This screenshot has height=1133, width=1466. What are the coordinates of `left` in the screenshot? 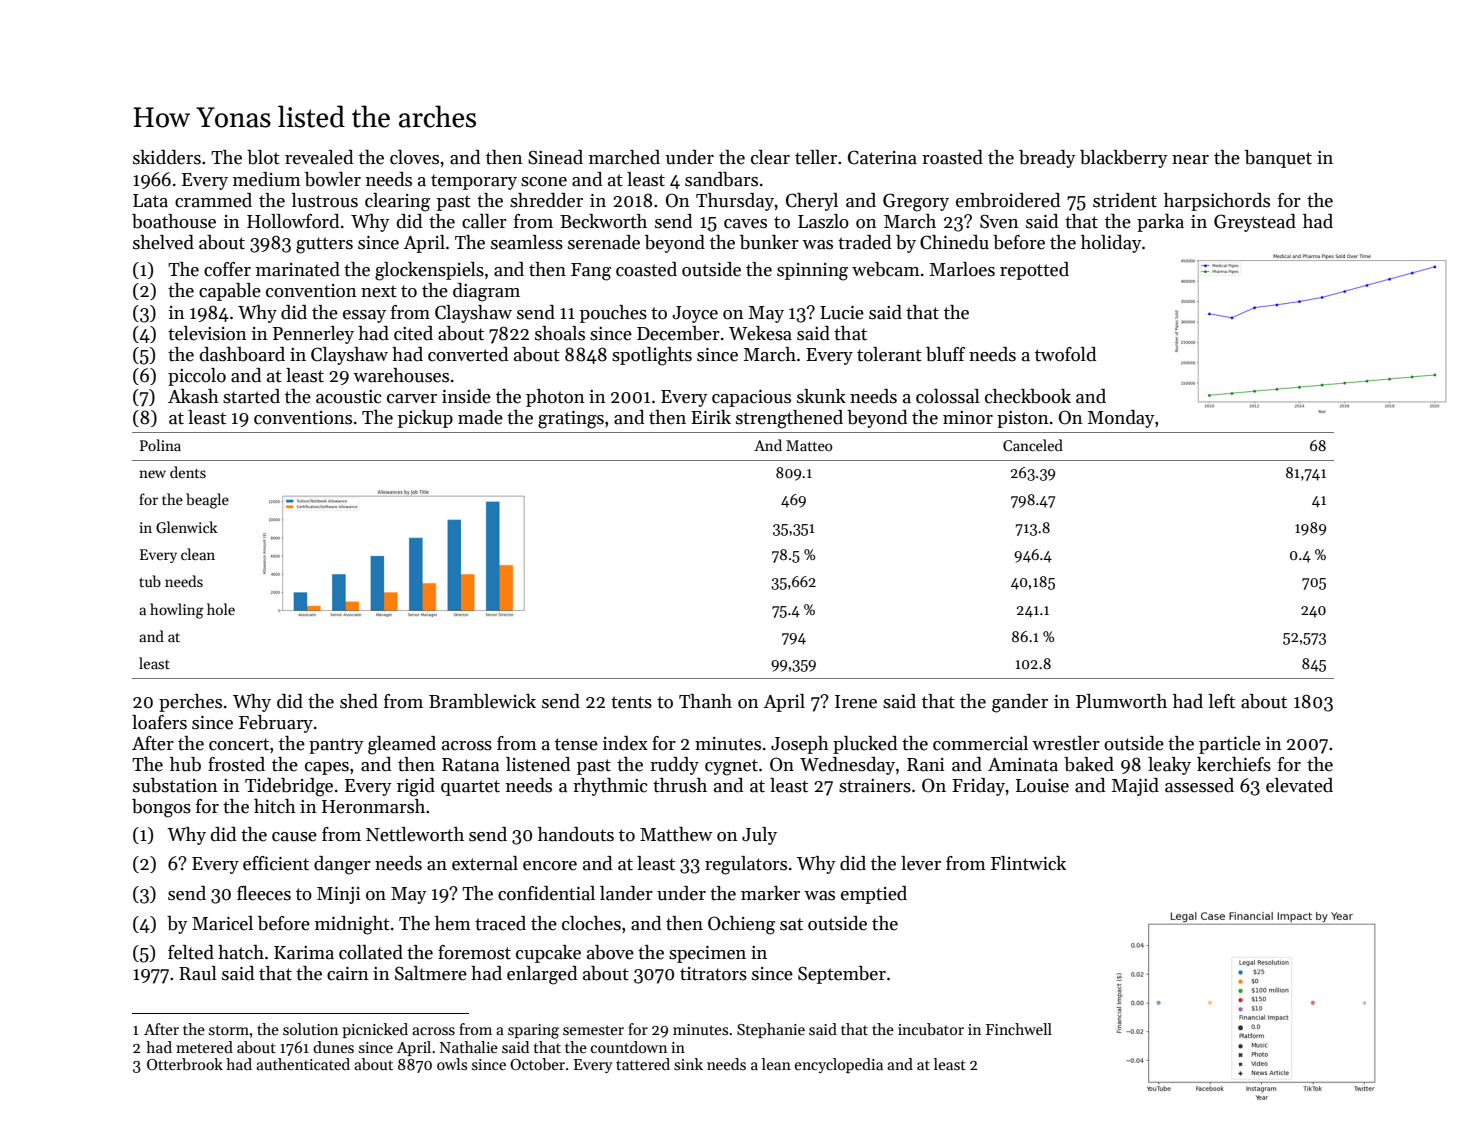 It's located at (1222, 701).
